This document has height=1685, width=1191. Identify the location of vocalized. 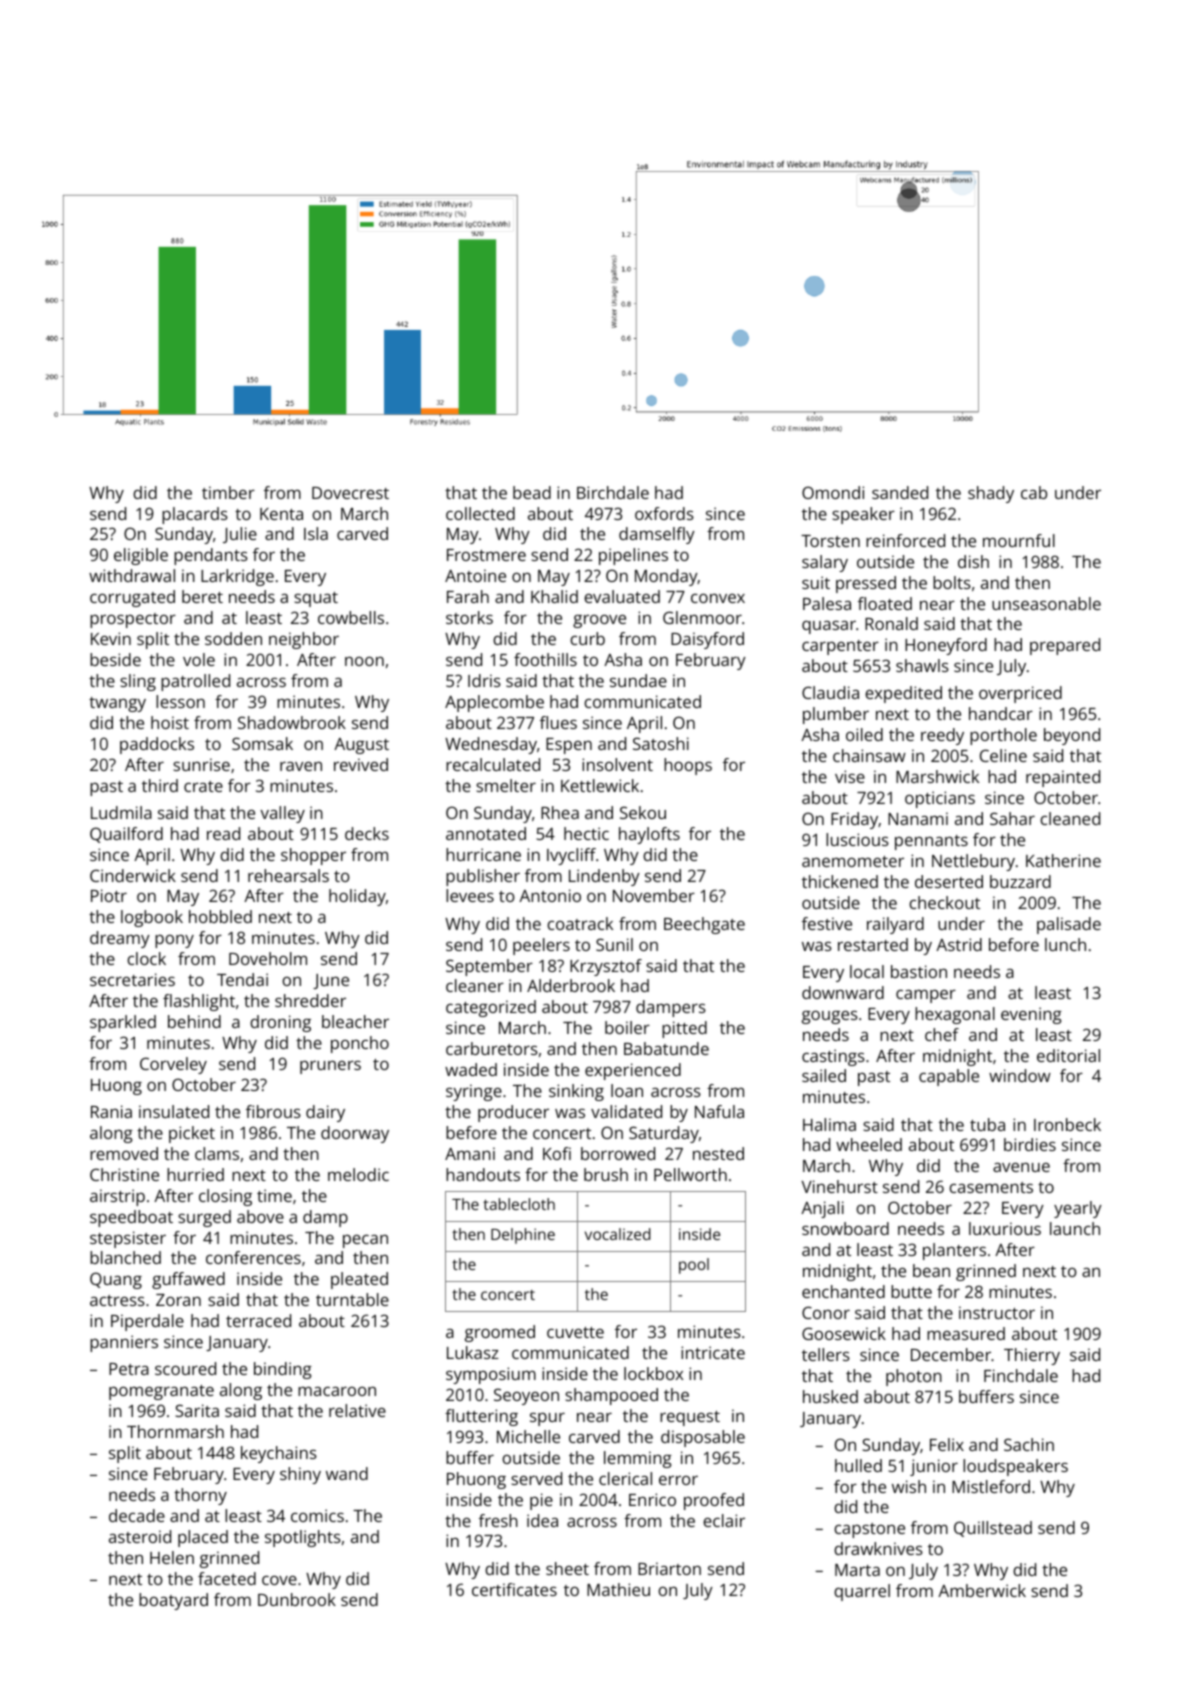
(617, 1234).
